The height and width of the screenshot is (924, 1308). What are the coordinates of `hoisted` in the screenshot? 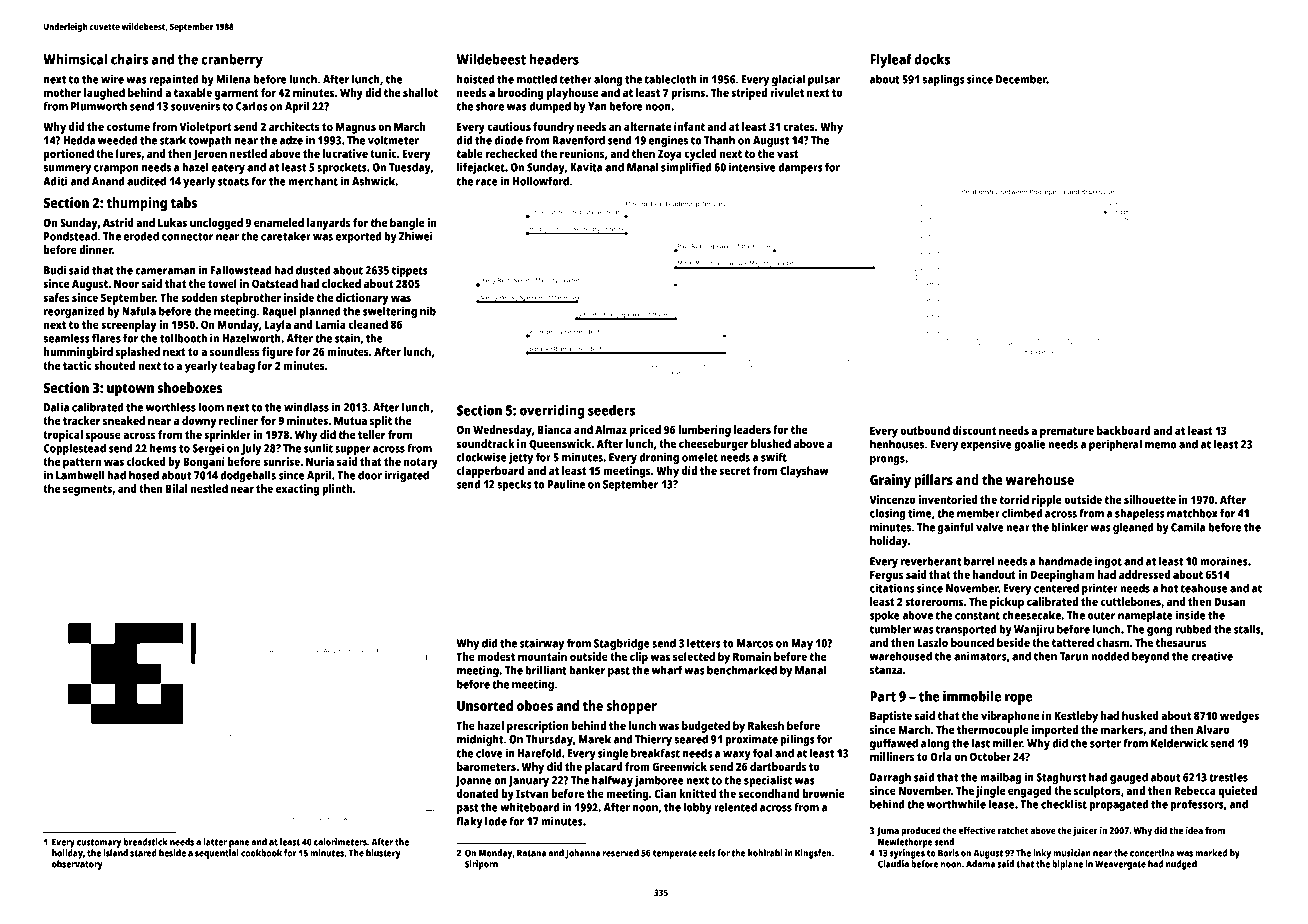 It's located at (475, 79).
